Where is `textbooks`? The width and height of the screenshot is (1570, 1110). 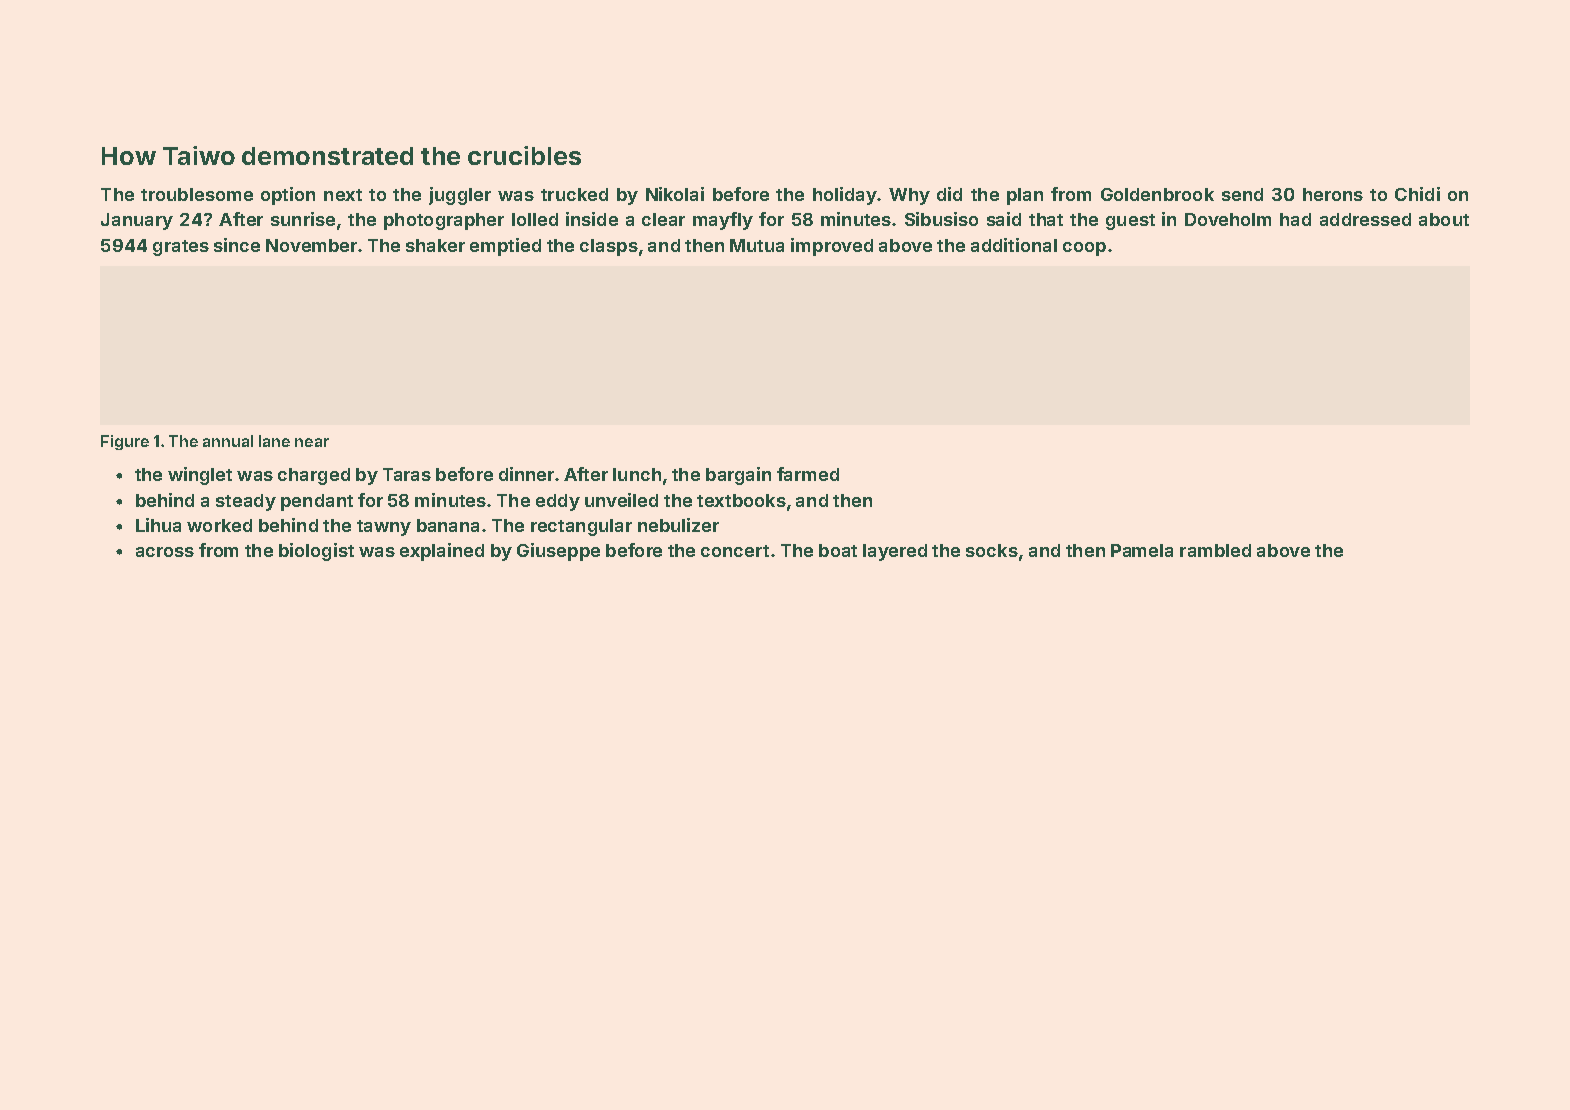 textbooks is located at coordinates (741, 500).
